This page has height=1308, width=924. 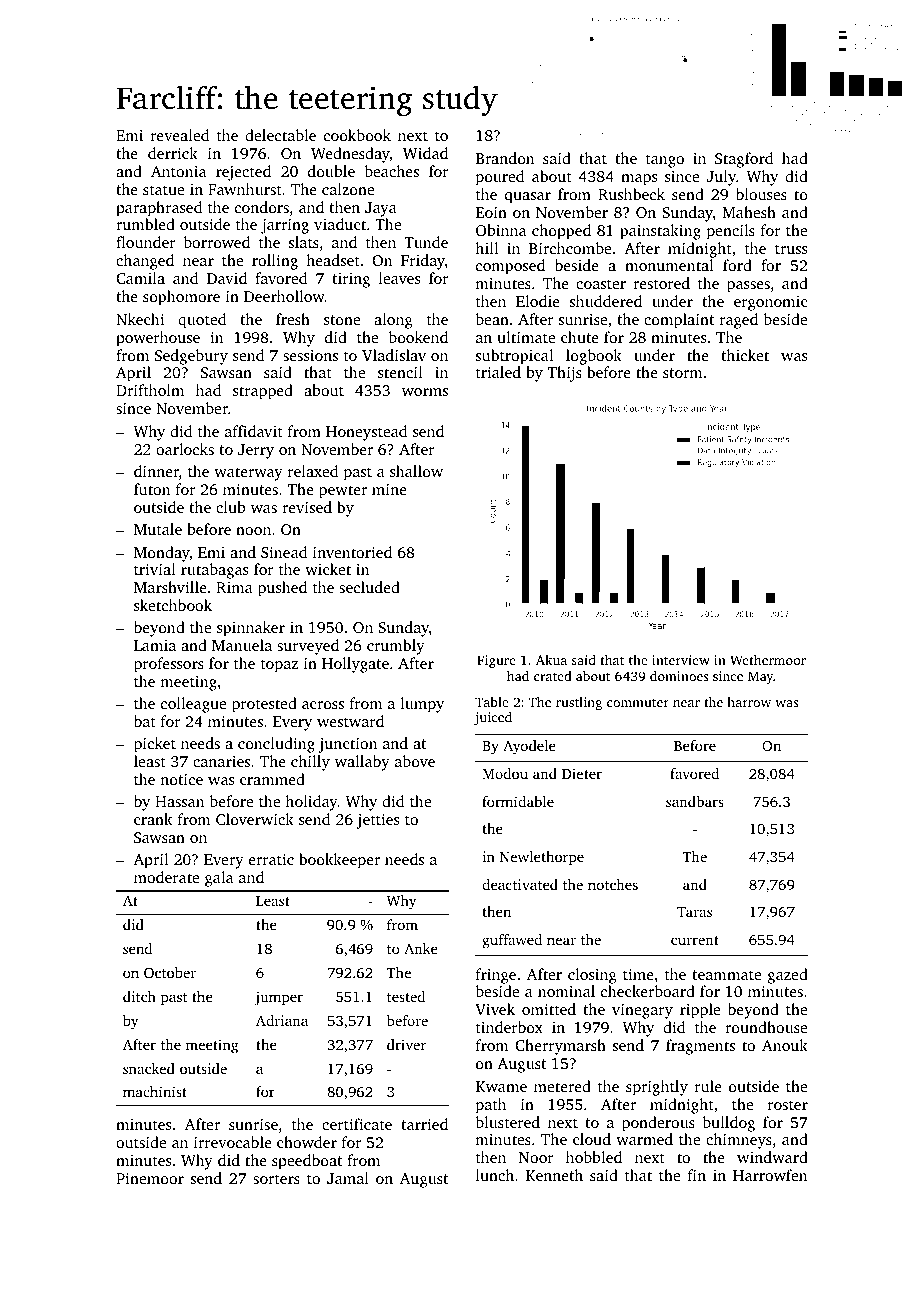 I want to click on sorters, so click(x=276, y=1179).
